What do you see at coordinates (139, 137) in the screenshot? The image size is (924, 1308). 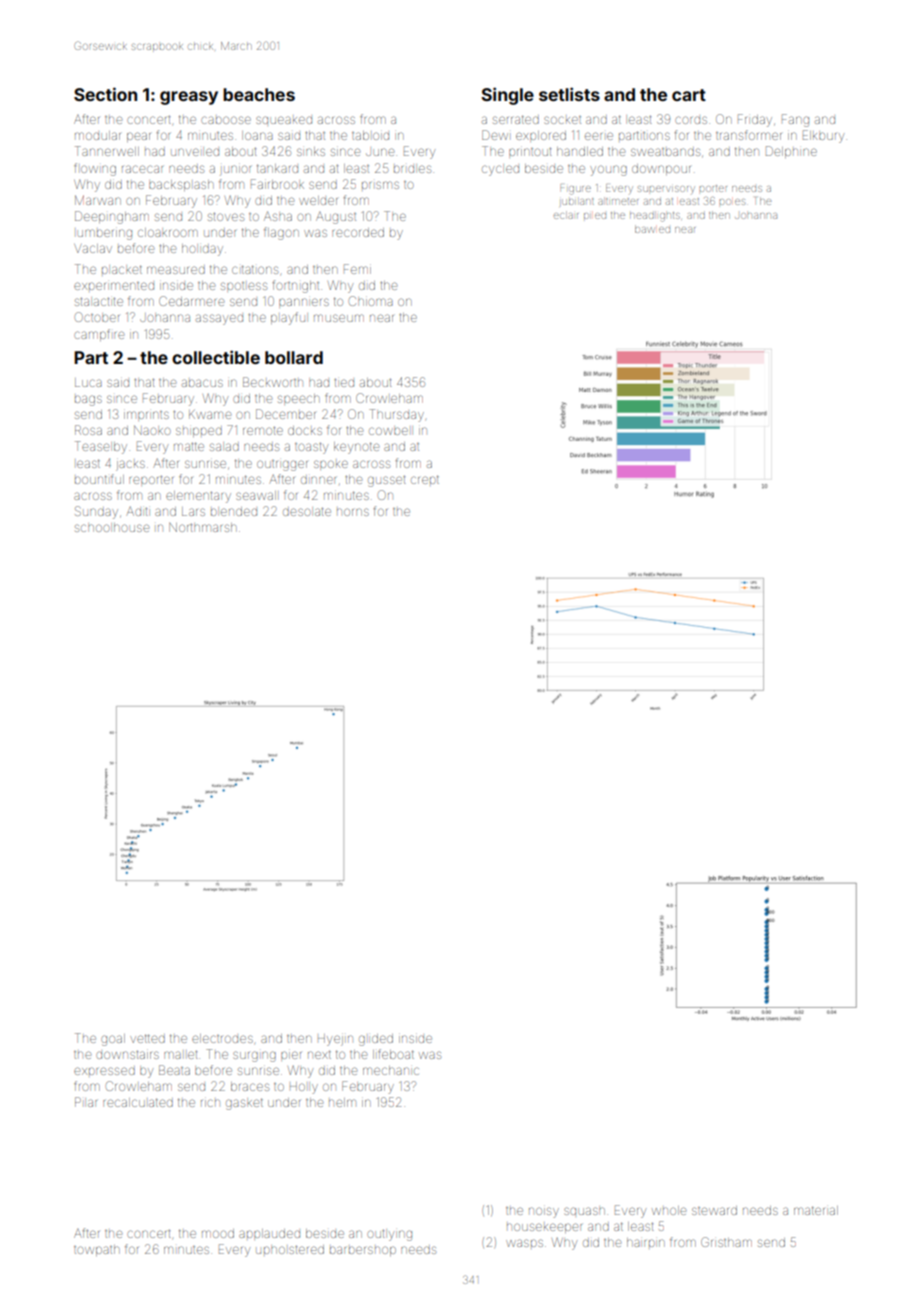 I see `pear` at bounding box center [139, 137].
